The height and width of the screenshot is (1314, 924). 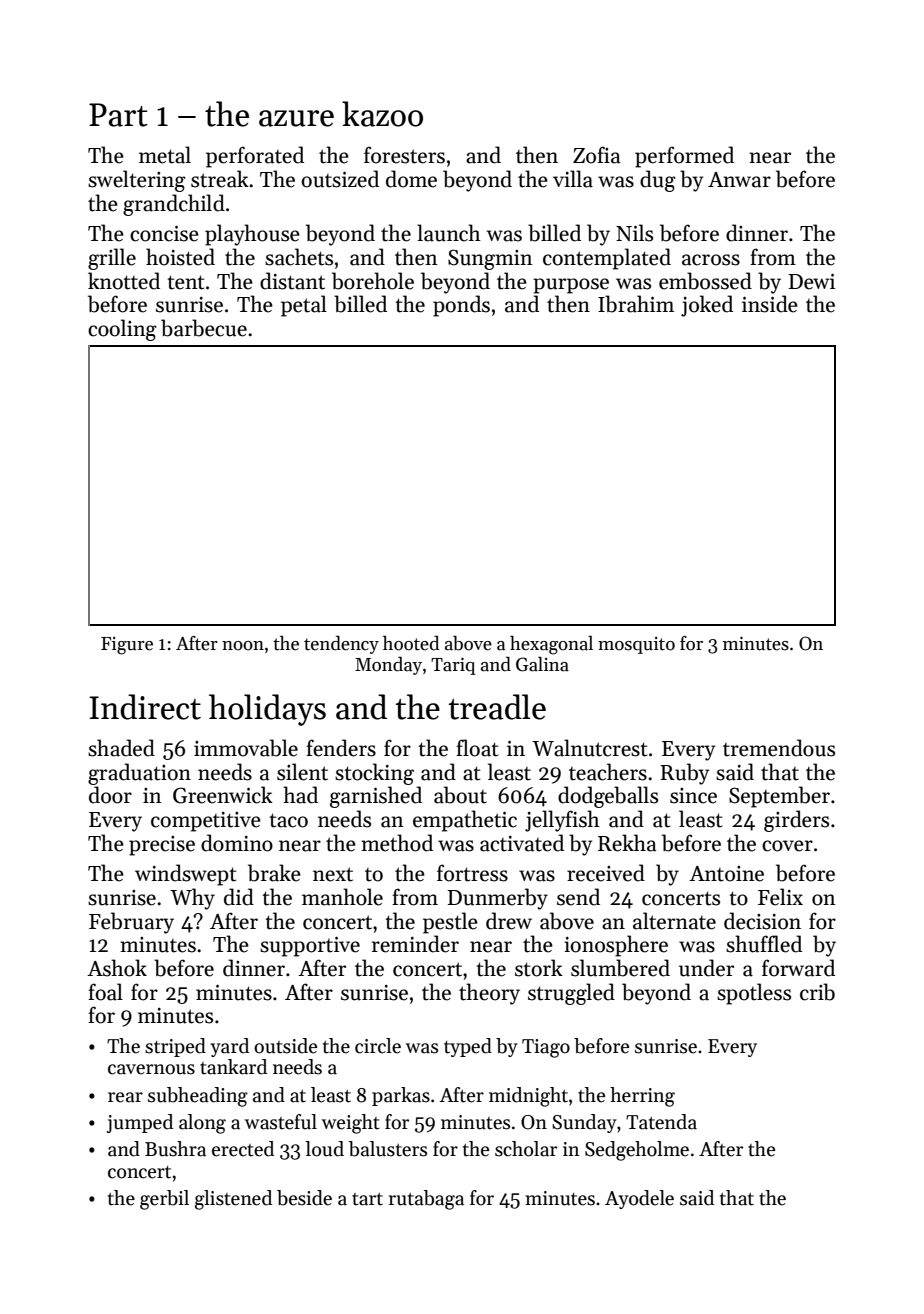 What do you see at coordinates (461, 306) in the screenshot?
I see `ponds` at bounding box center [461, 306].
